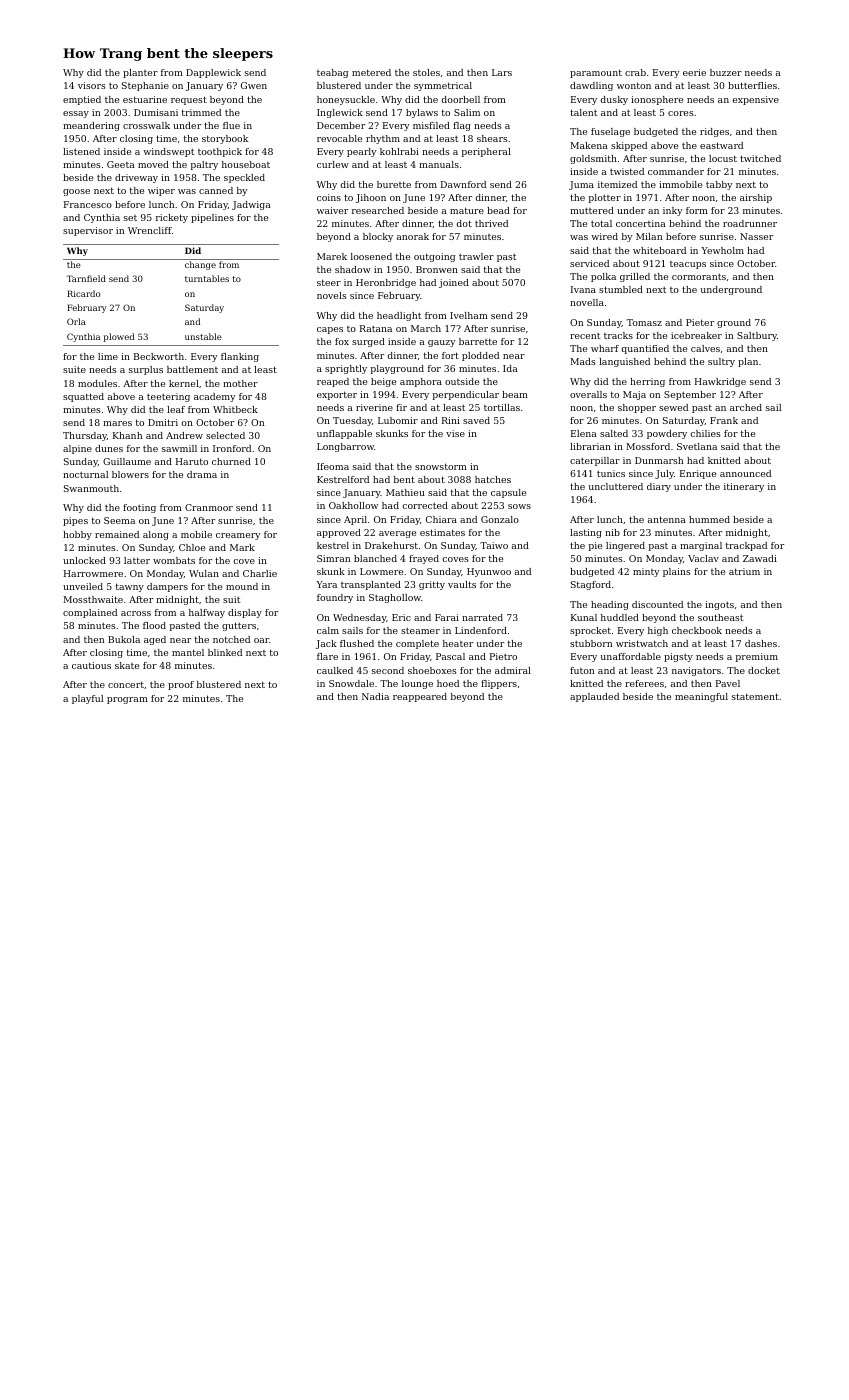  Describe the element at coordinates (757, 336) in the image. I see `Saltbury` at that location.
